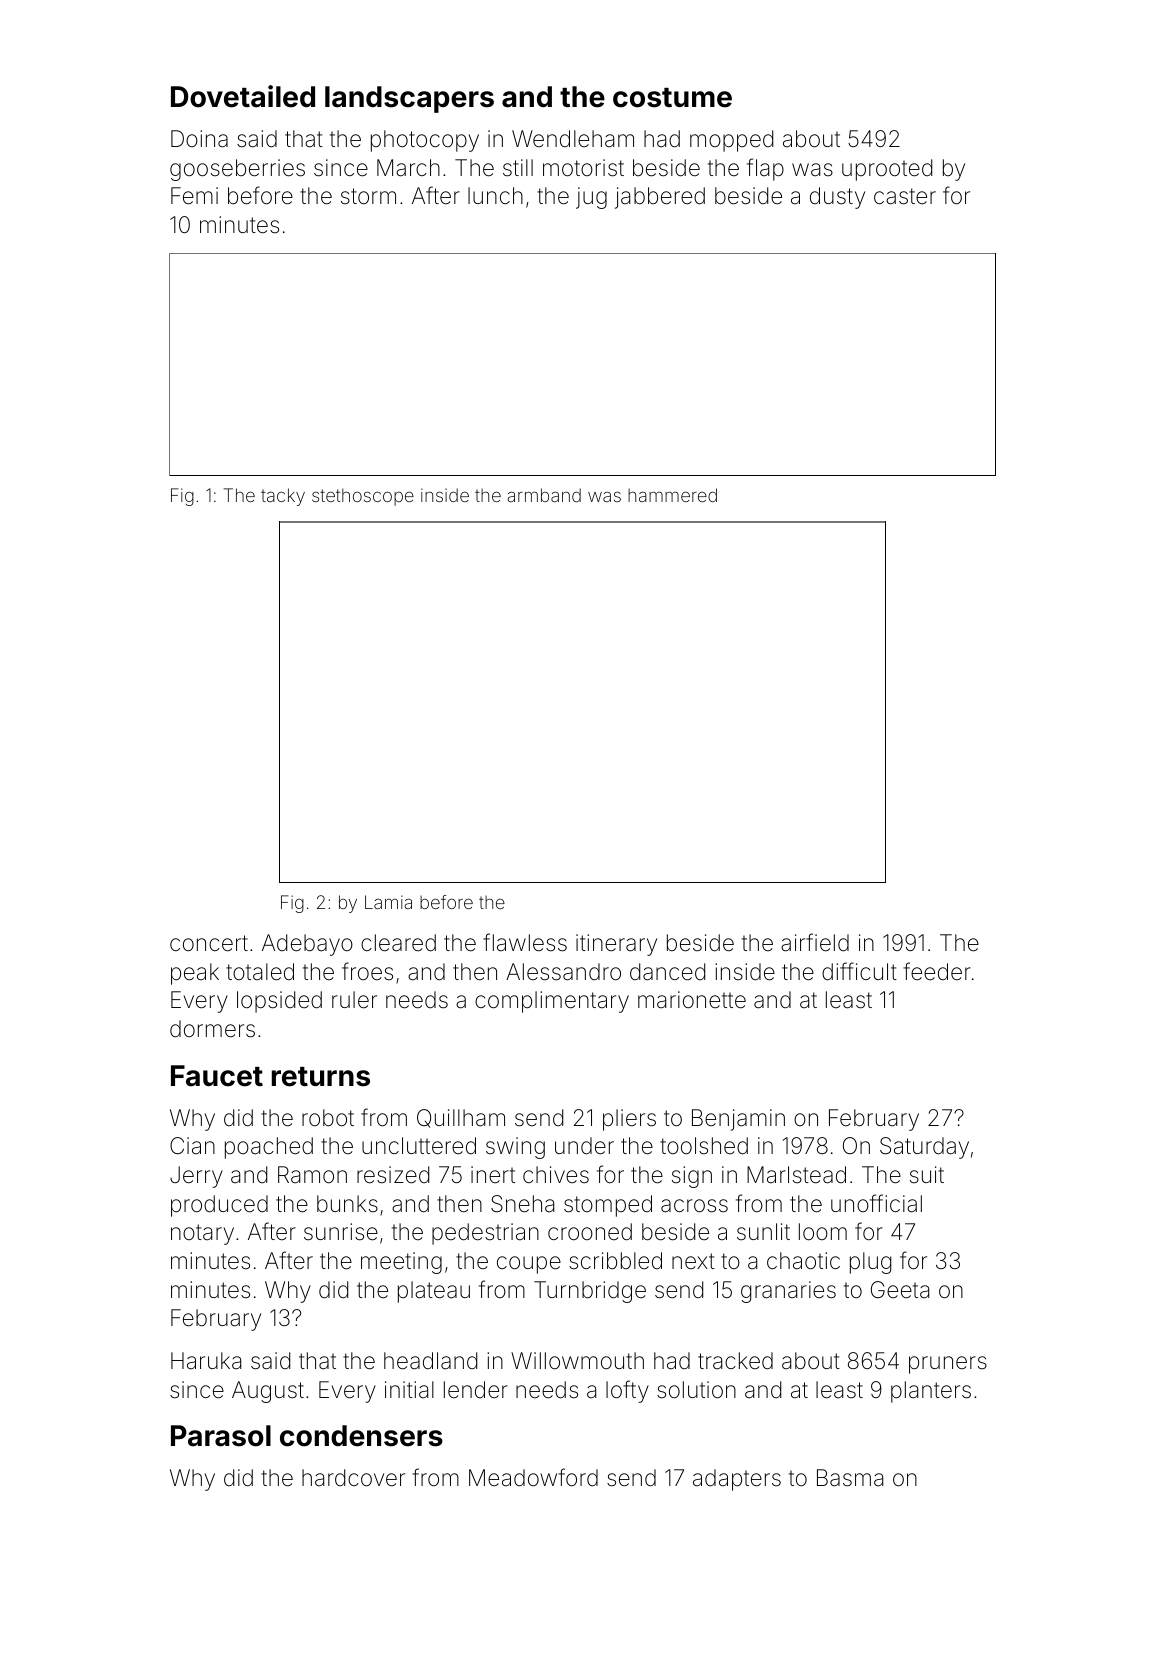 The height and width of the document is (1654, 1165). Describe the element at coordinates (425, 141) in the document. I see `photocopy` at that location.
